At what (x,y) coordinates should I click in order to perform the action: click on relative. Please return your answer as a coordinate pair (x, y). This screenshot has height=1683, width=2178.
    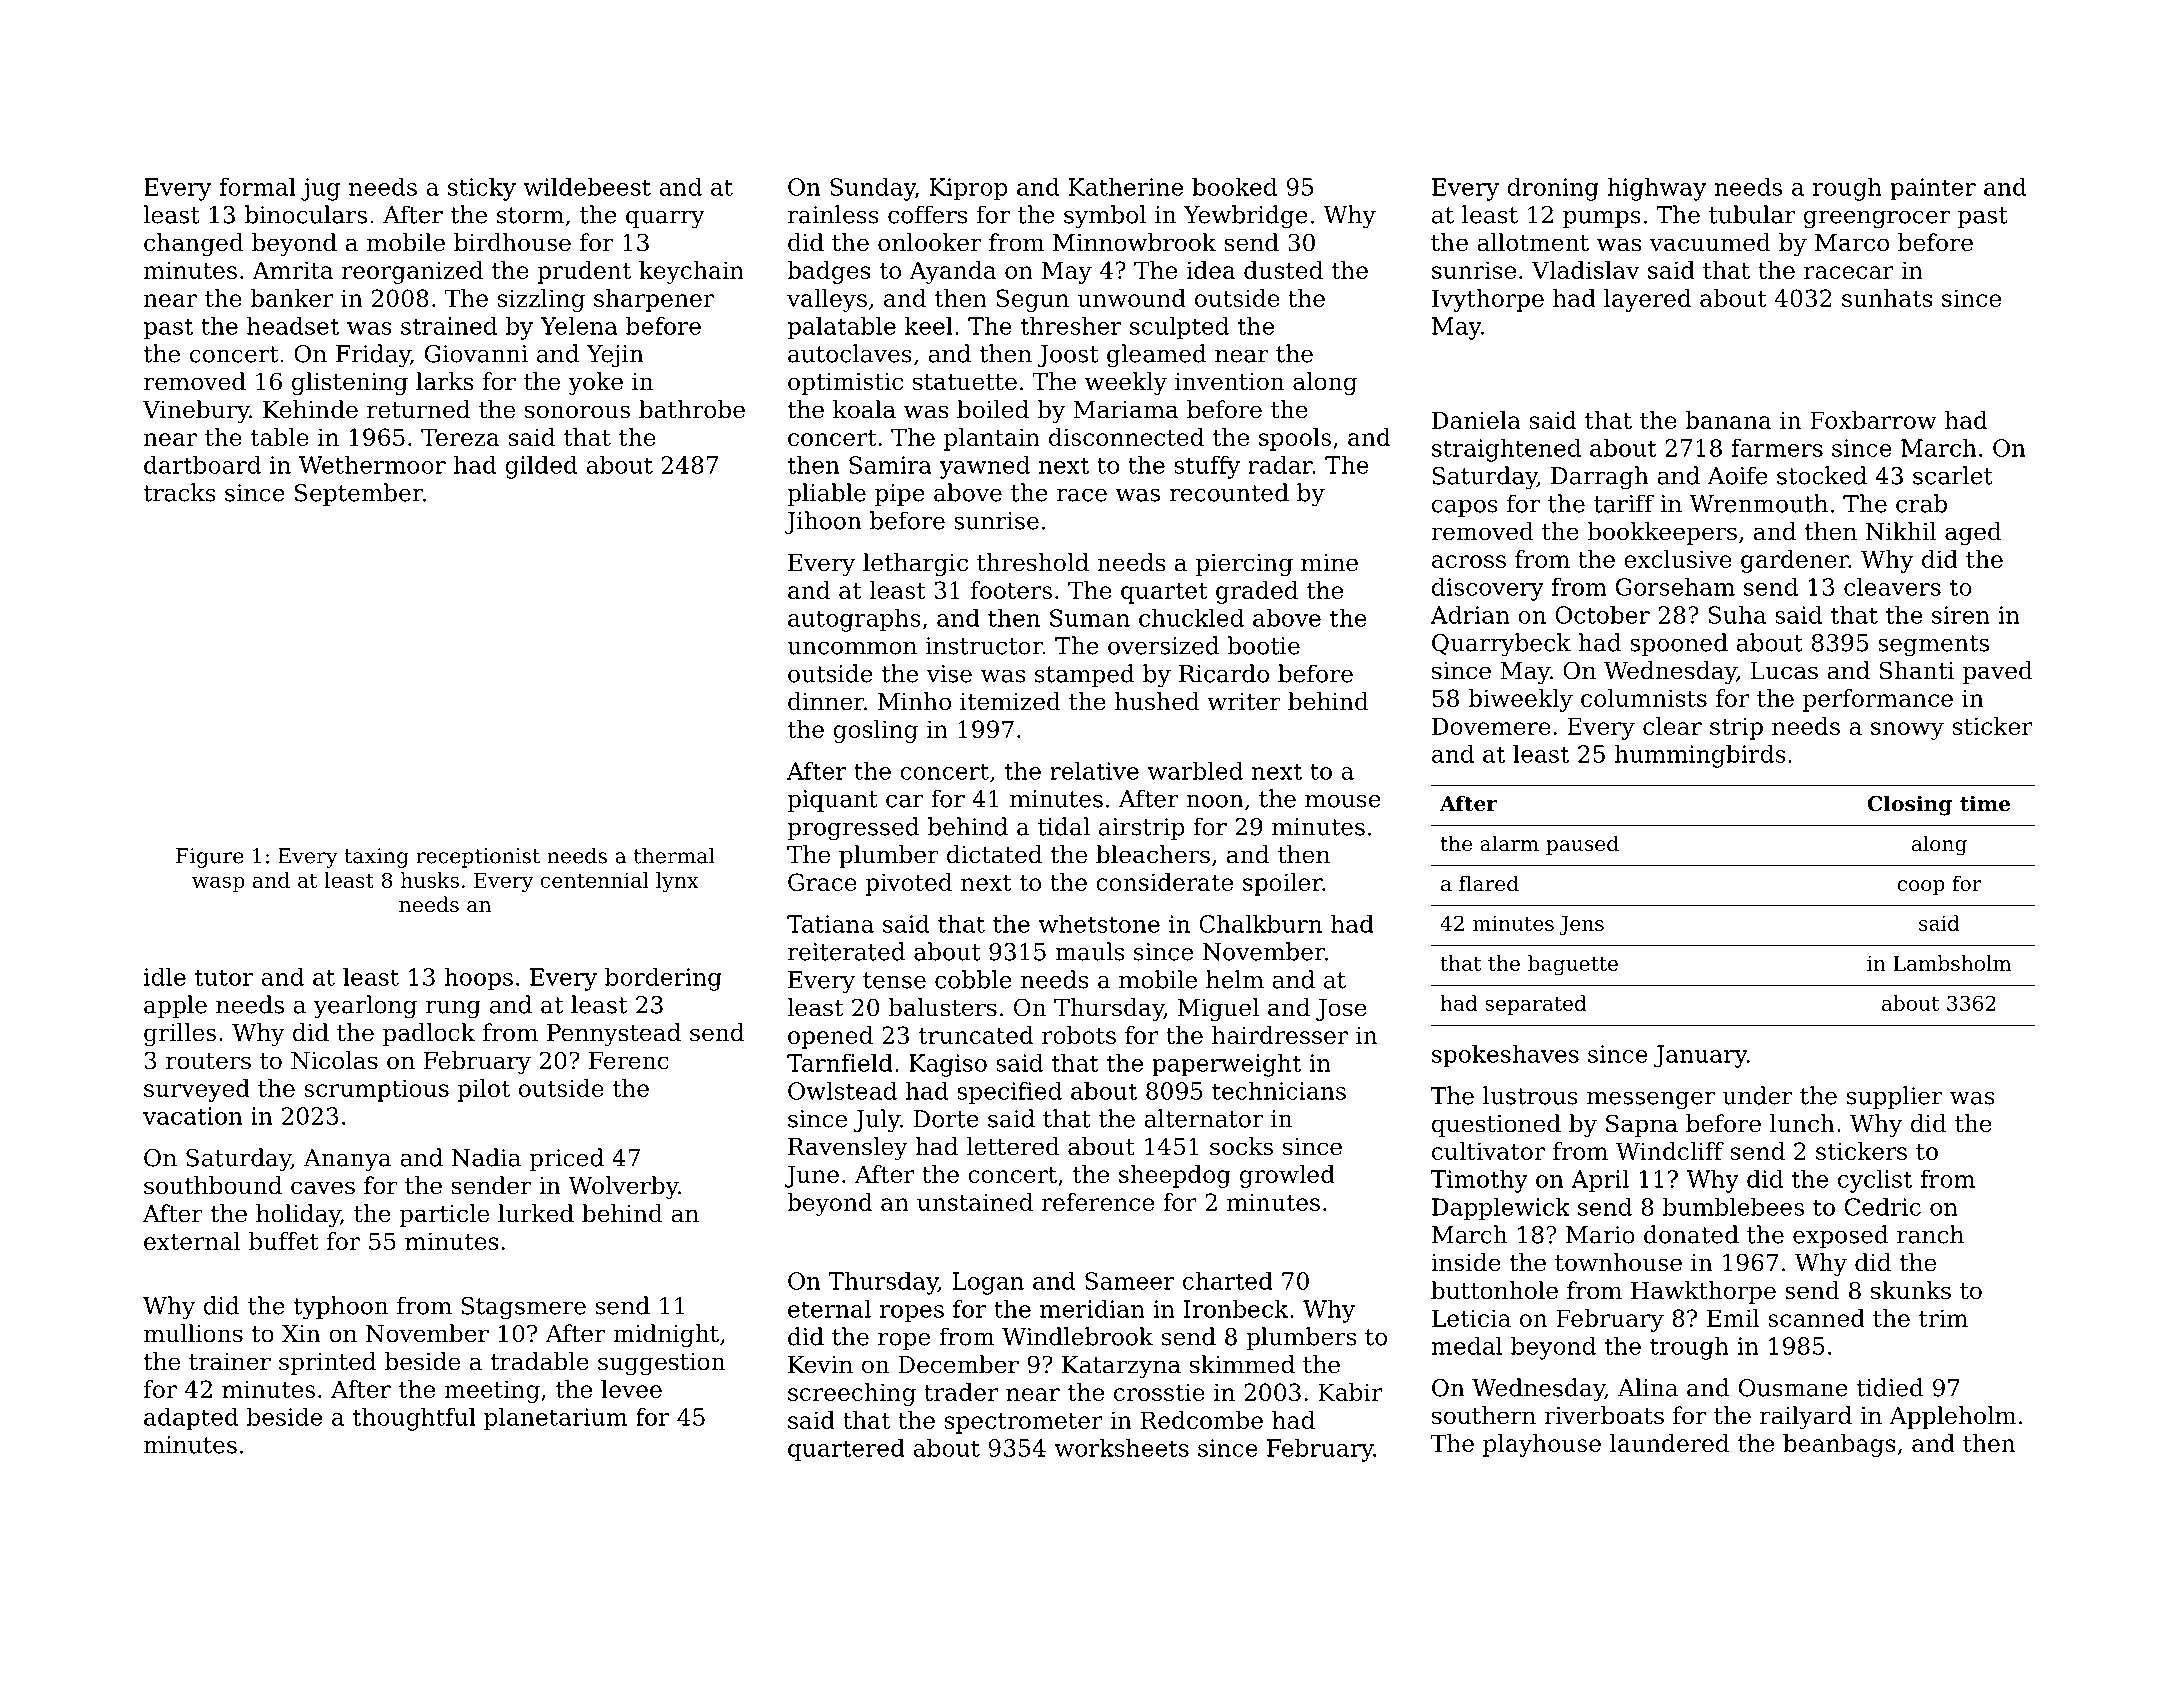
    Looking at the image, I should click on (1094, 771).
